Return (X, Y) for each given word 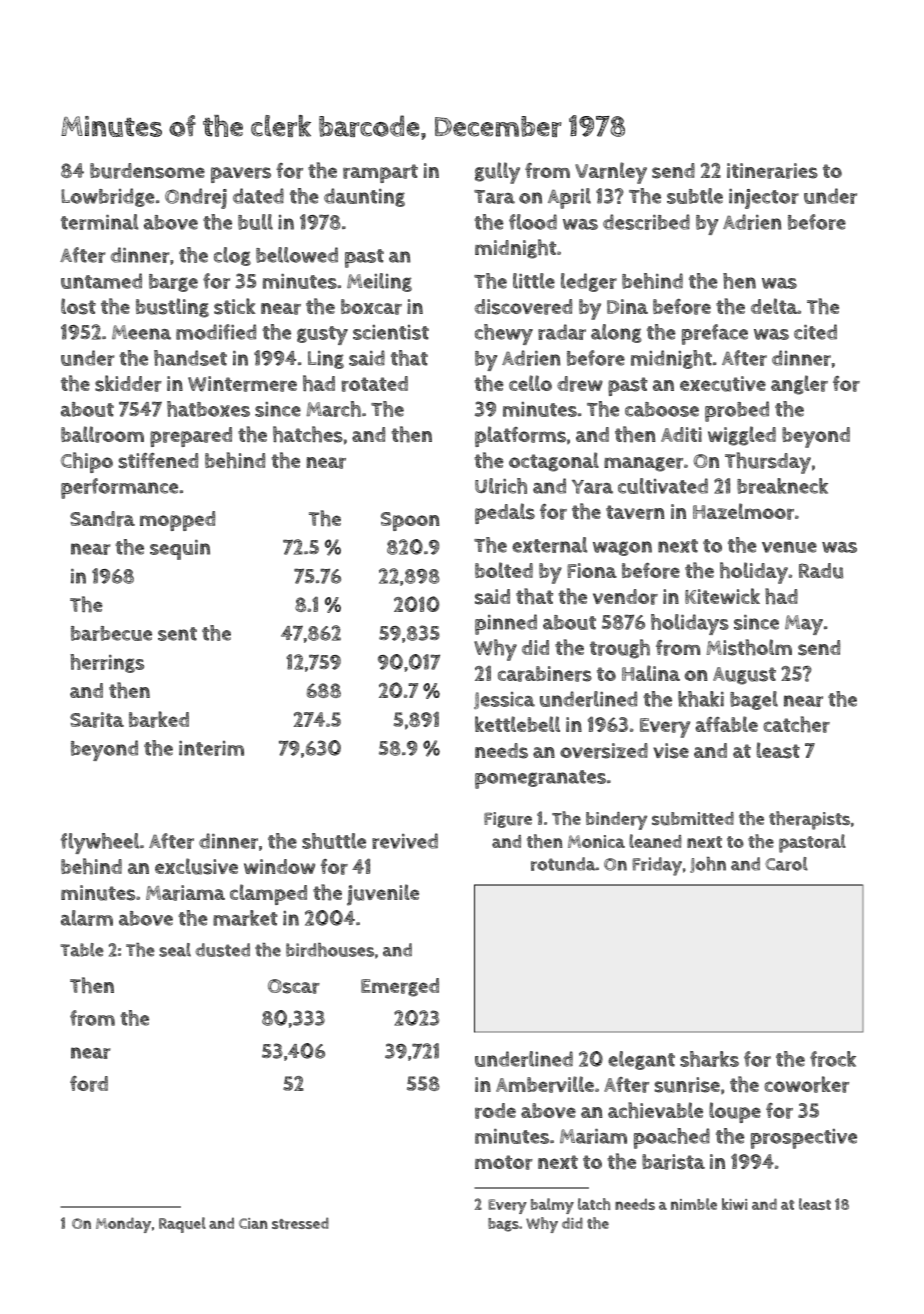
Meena (141, 332)
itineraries (772, 171)
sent (177, 634)
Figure (508, 820)
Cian (253, 1223)
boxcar (371, 307)
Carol (786, 864)
